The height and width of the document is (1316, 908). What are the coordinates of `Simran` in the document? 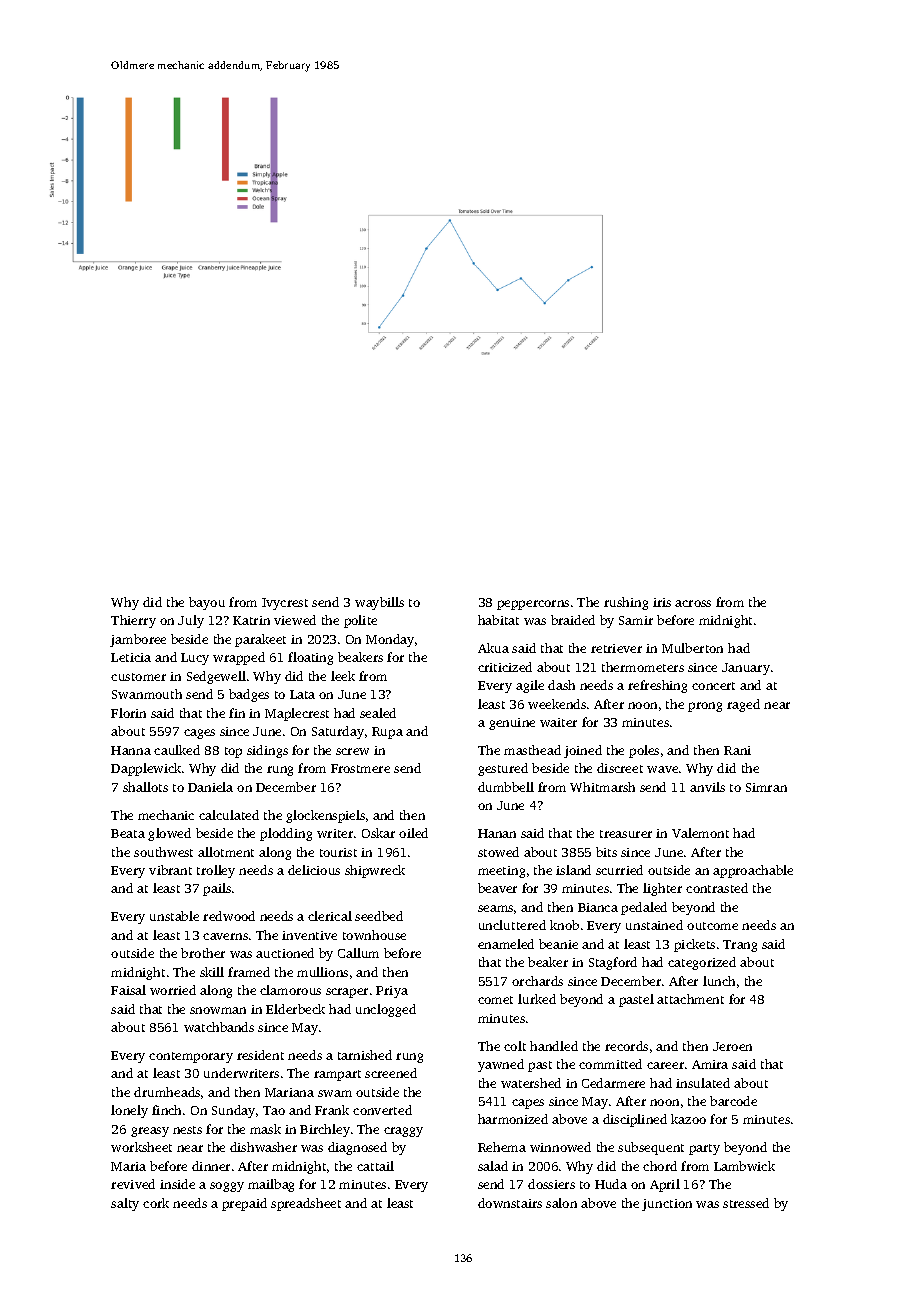 It's located at (766, 787).
